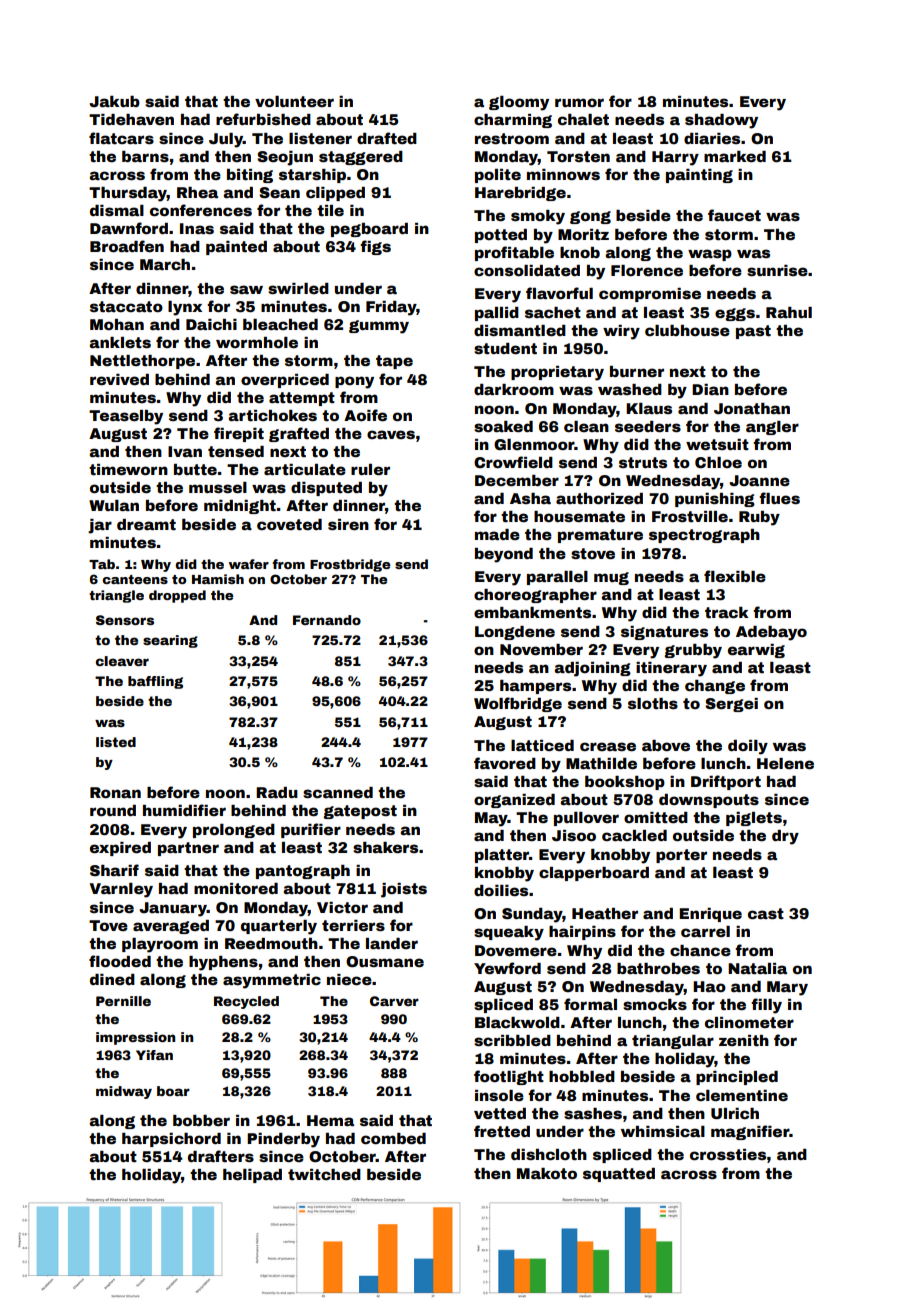 This page has width=908, height=1316. I want to click on bathrobes, so click(658, 968).
